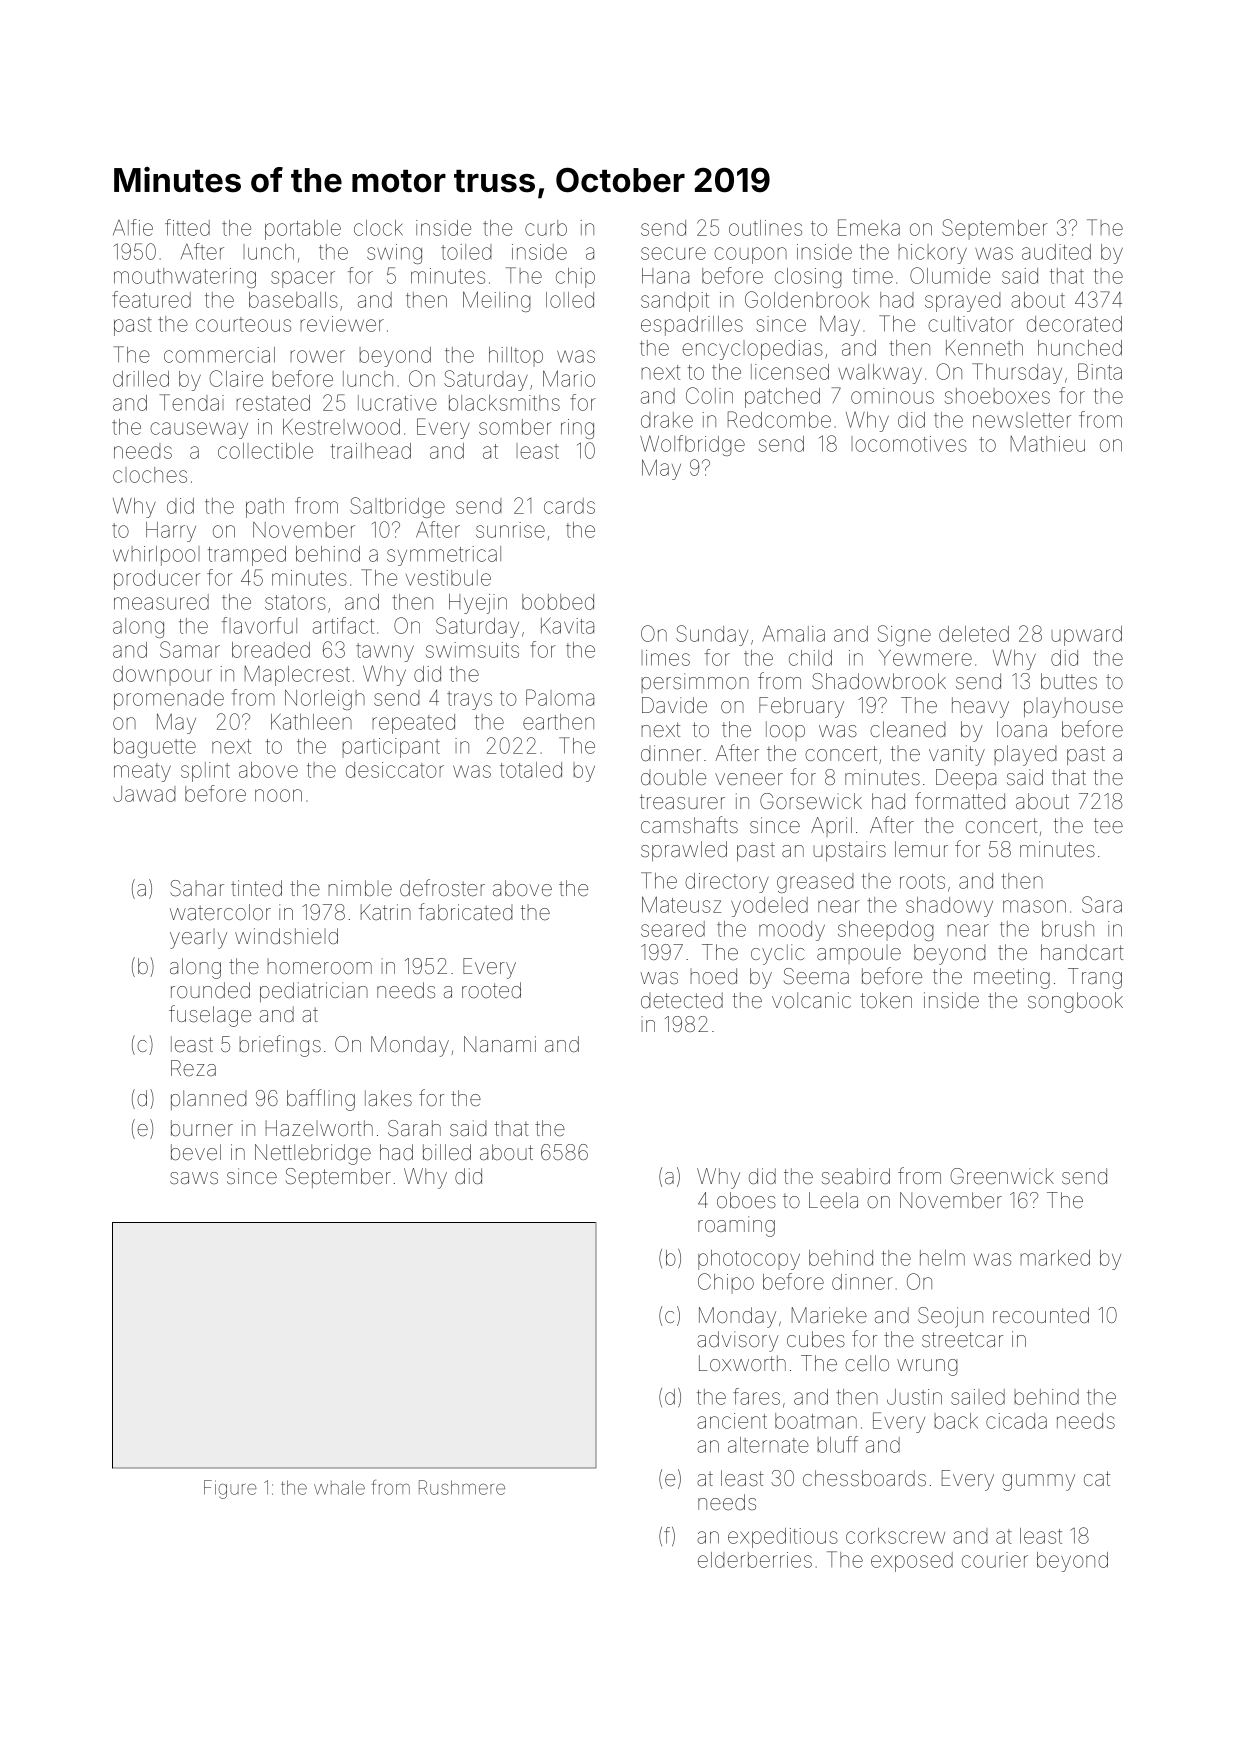 The height and width of the screenshot is (1748, 1236). Describe the element at coordinates (957, 755) in the screenshot. I see `vanity` at that location.
